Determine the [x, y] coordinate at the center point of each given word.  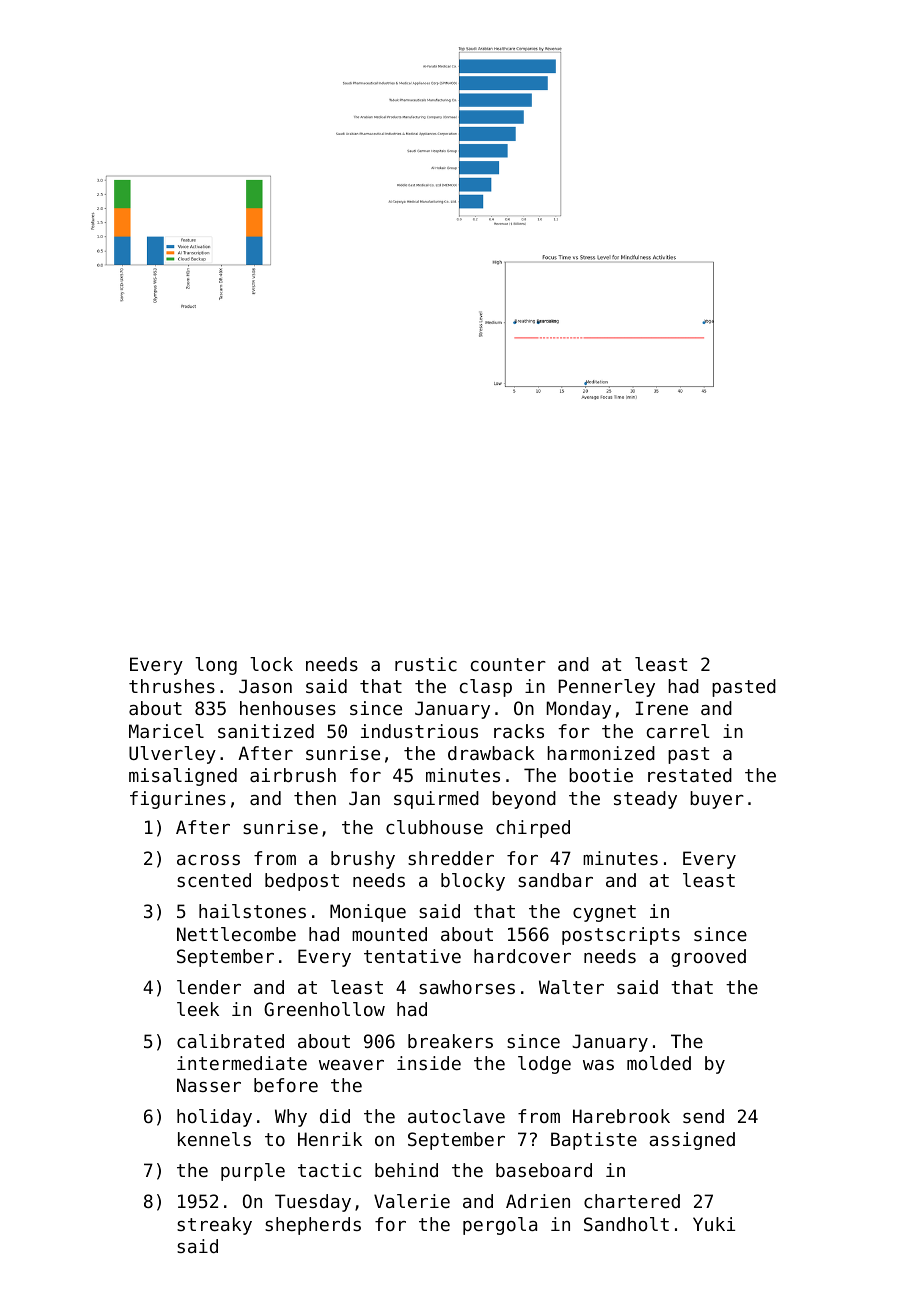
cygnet [604, 913]
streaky [214, 1226]
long [216, 666]
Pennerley [607, 688]
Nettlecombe [236, 934]
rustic [426, 664]
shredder [451, 858]
